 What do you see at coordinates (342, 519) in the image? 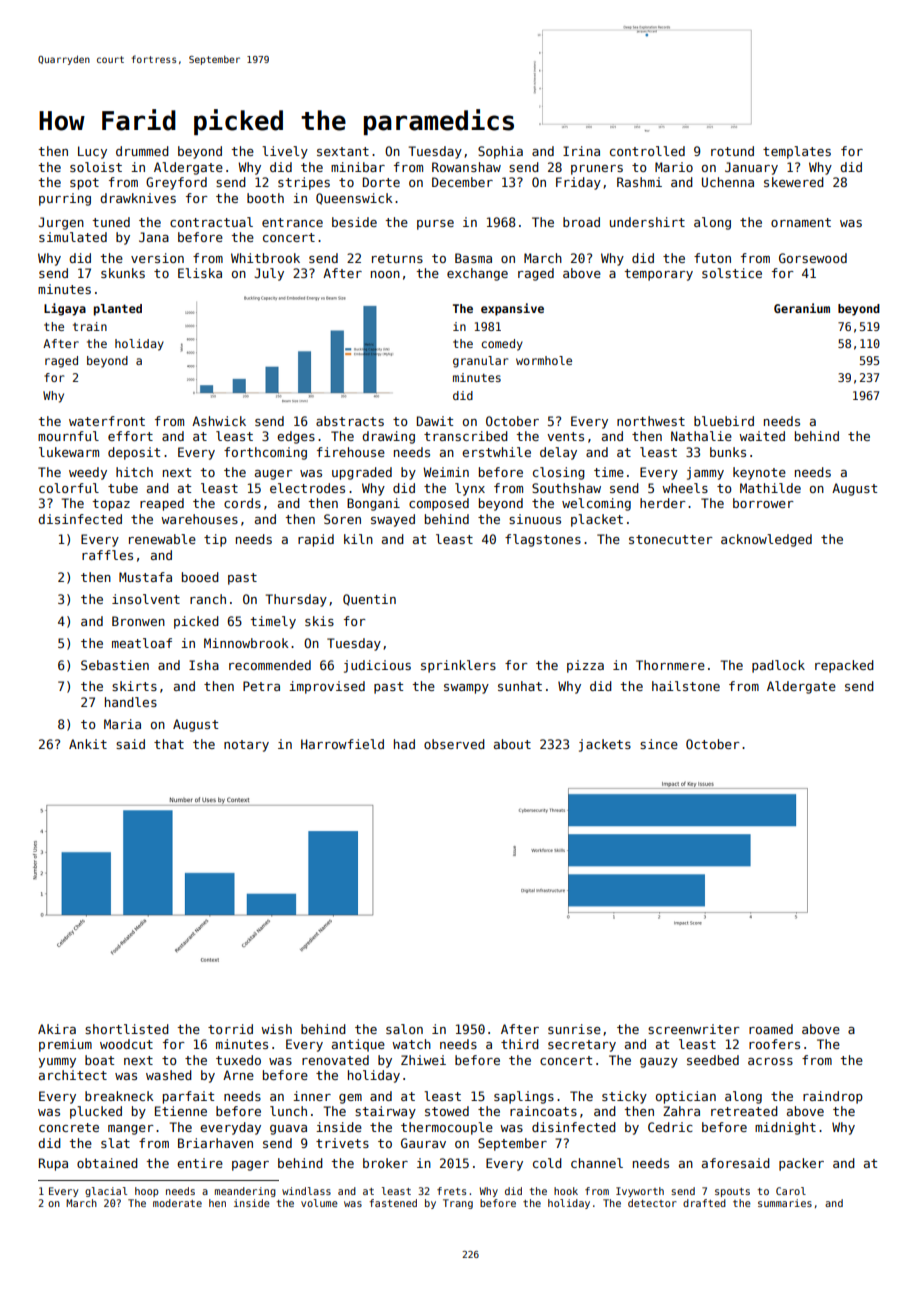
I see `Soren` at bounding box center [342, 519].
